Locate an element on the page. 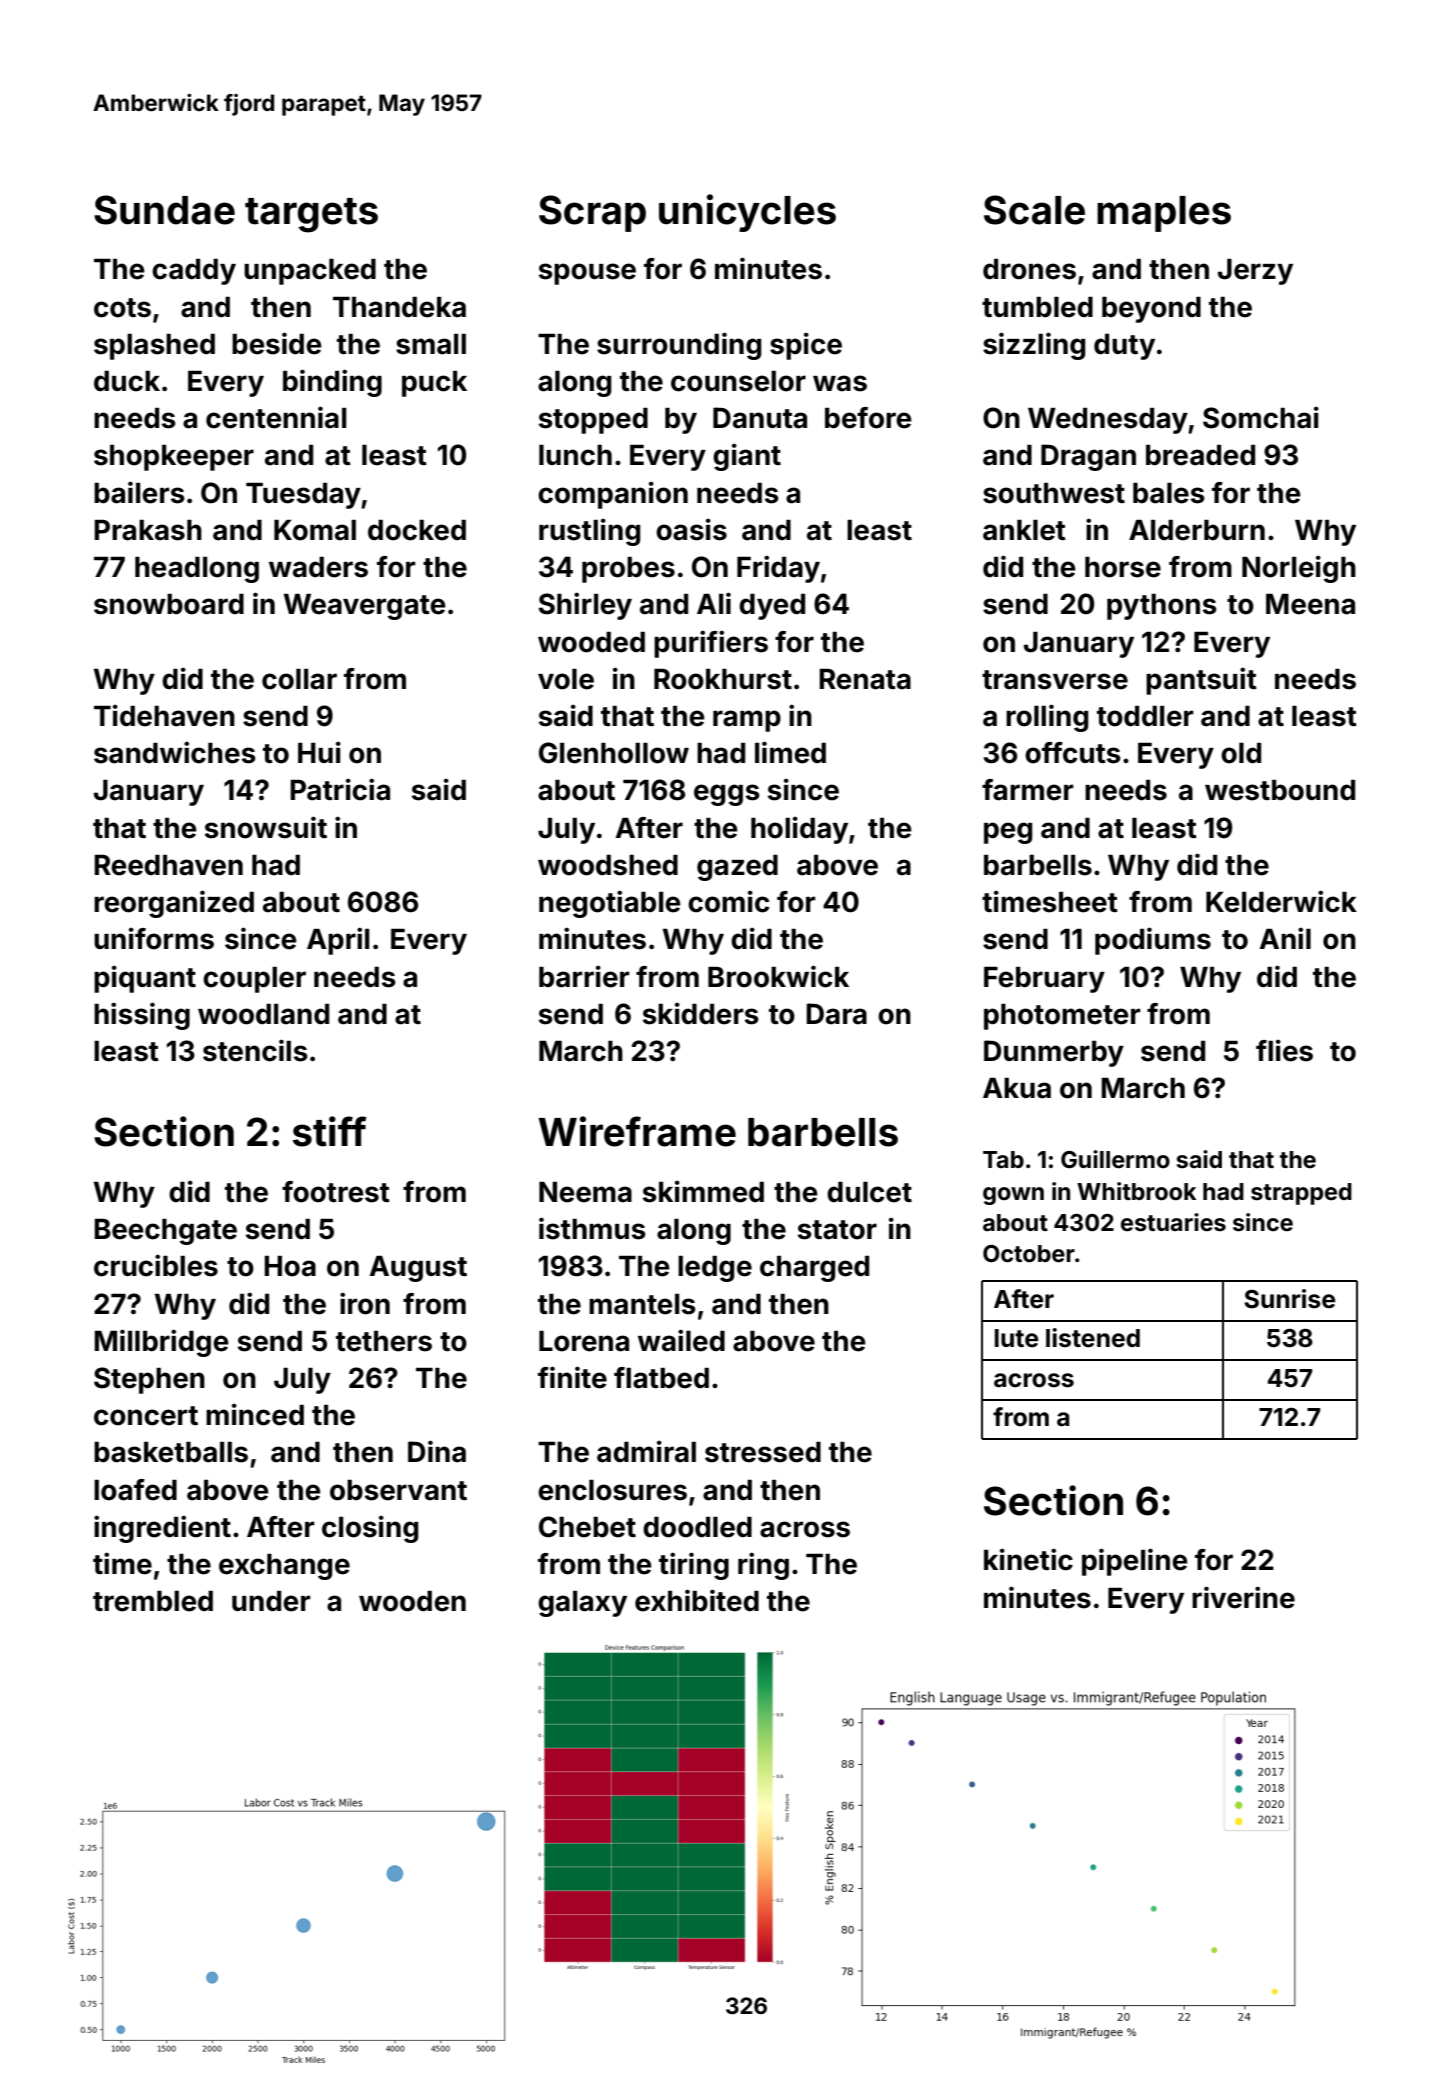  galaxy is located at coordinates (582, 1604).
